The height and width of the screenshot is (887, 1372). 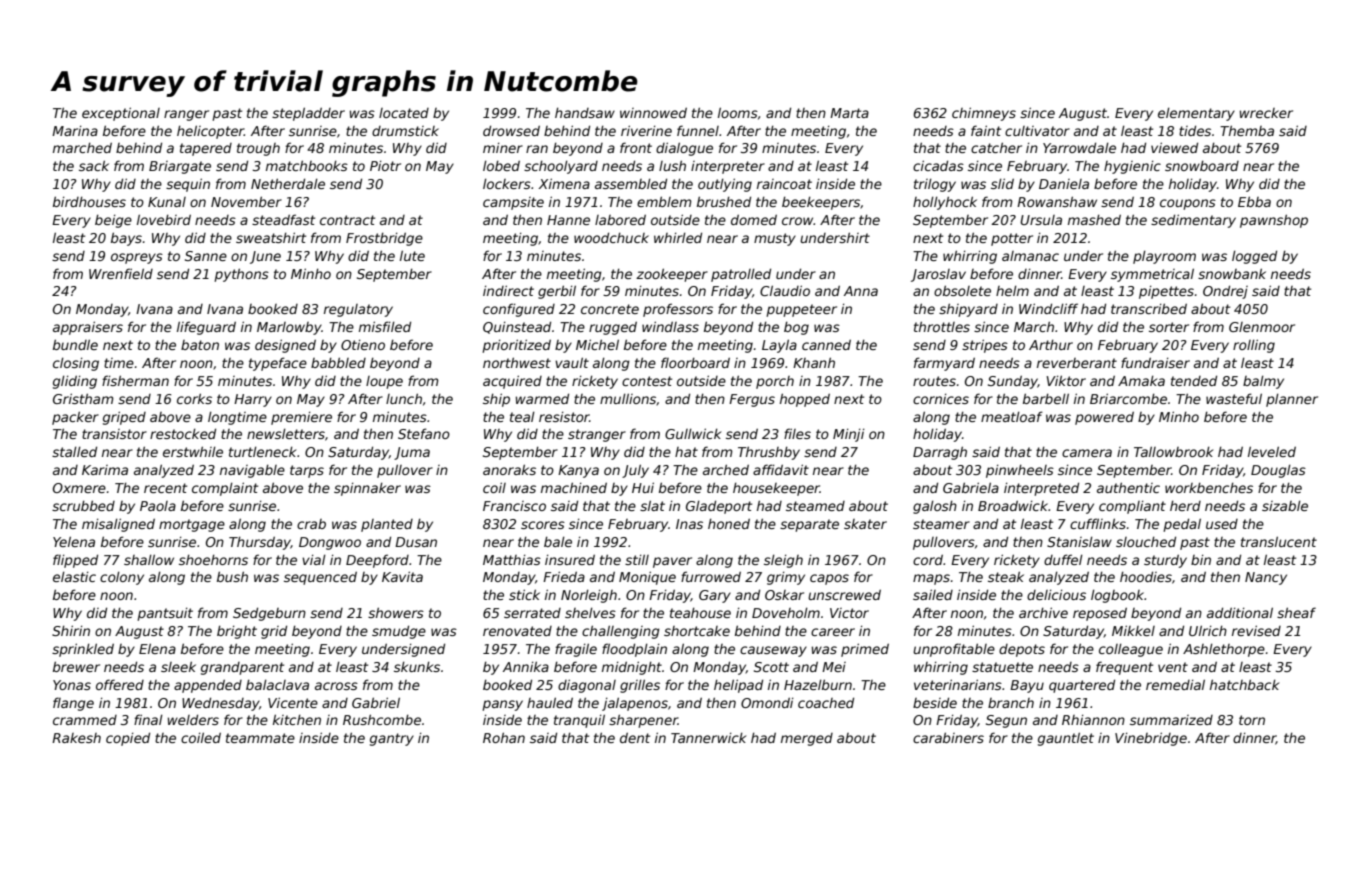 What do you see at coordinates (1272, 451) in the screenshot?
I see `leveled` at bounding box center [1272, 451].
